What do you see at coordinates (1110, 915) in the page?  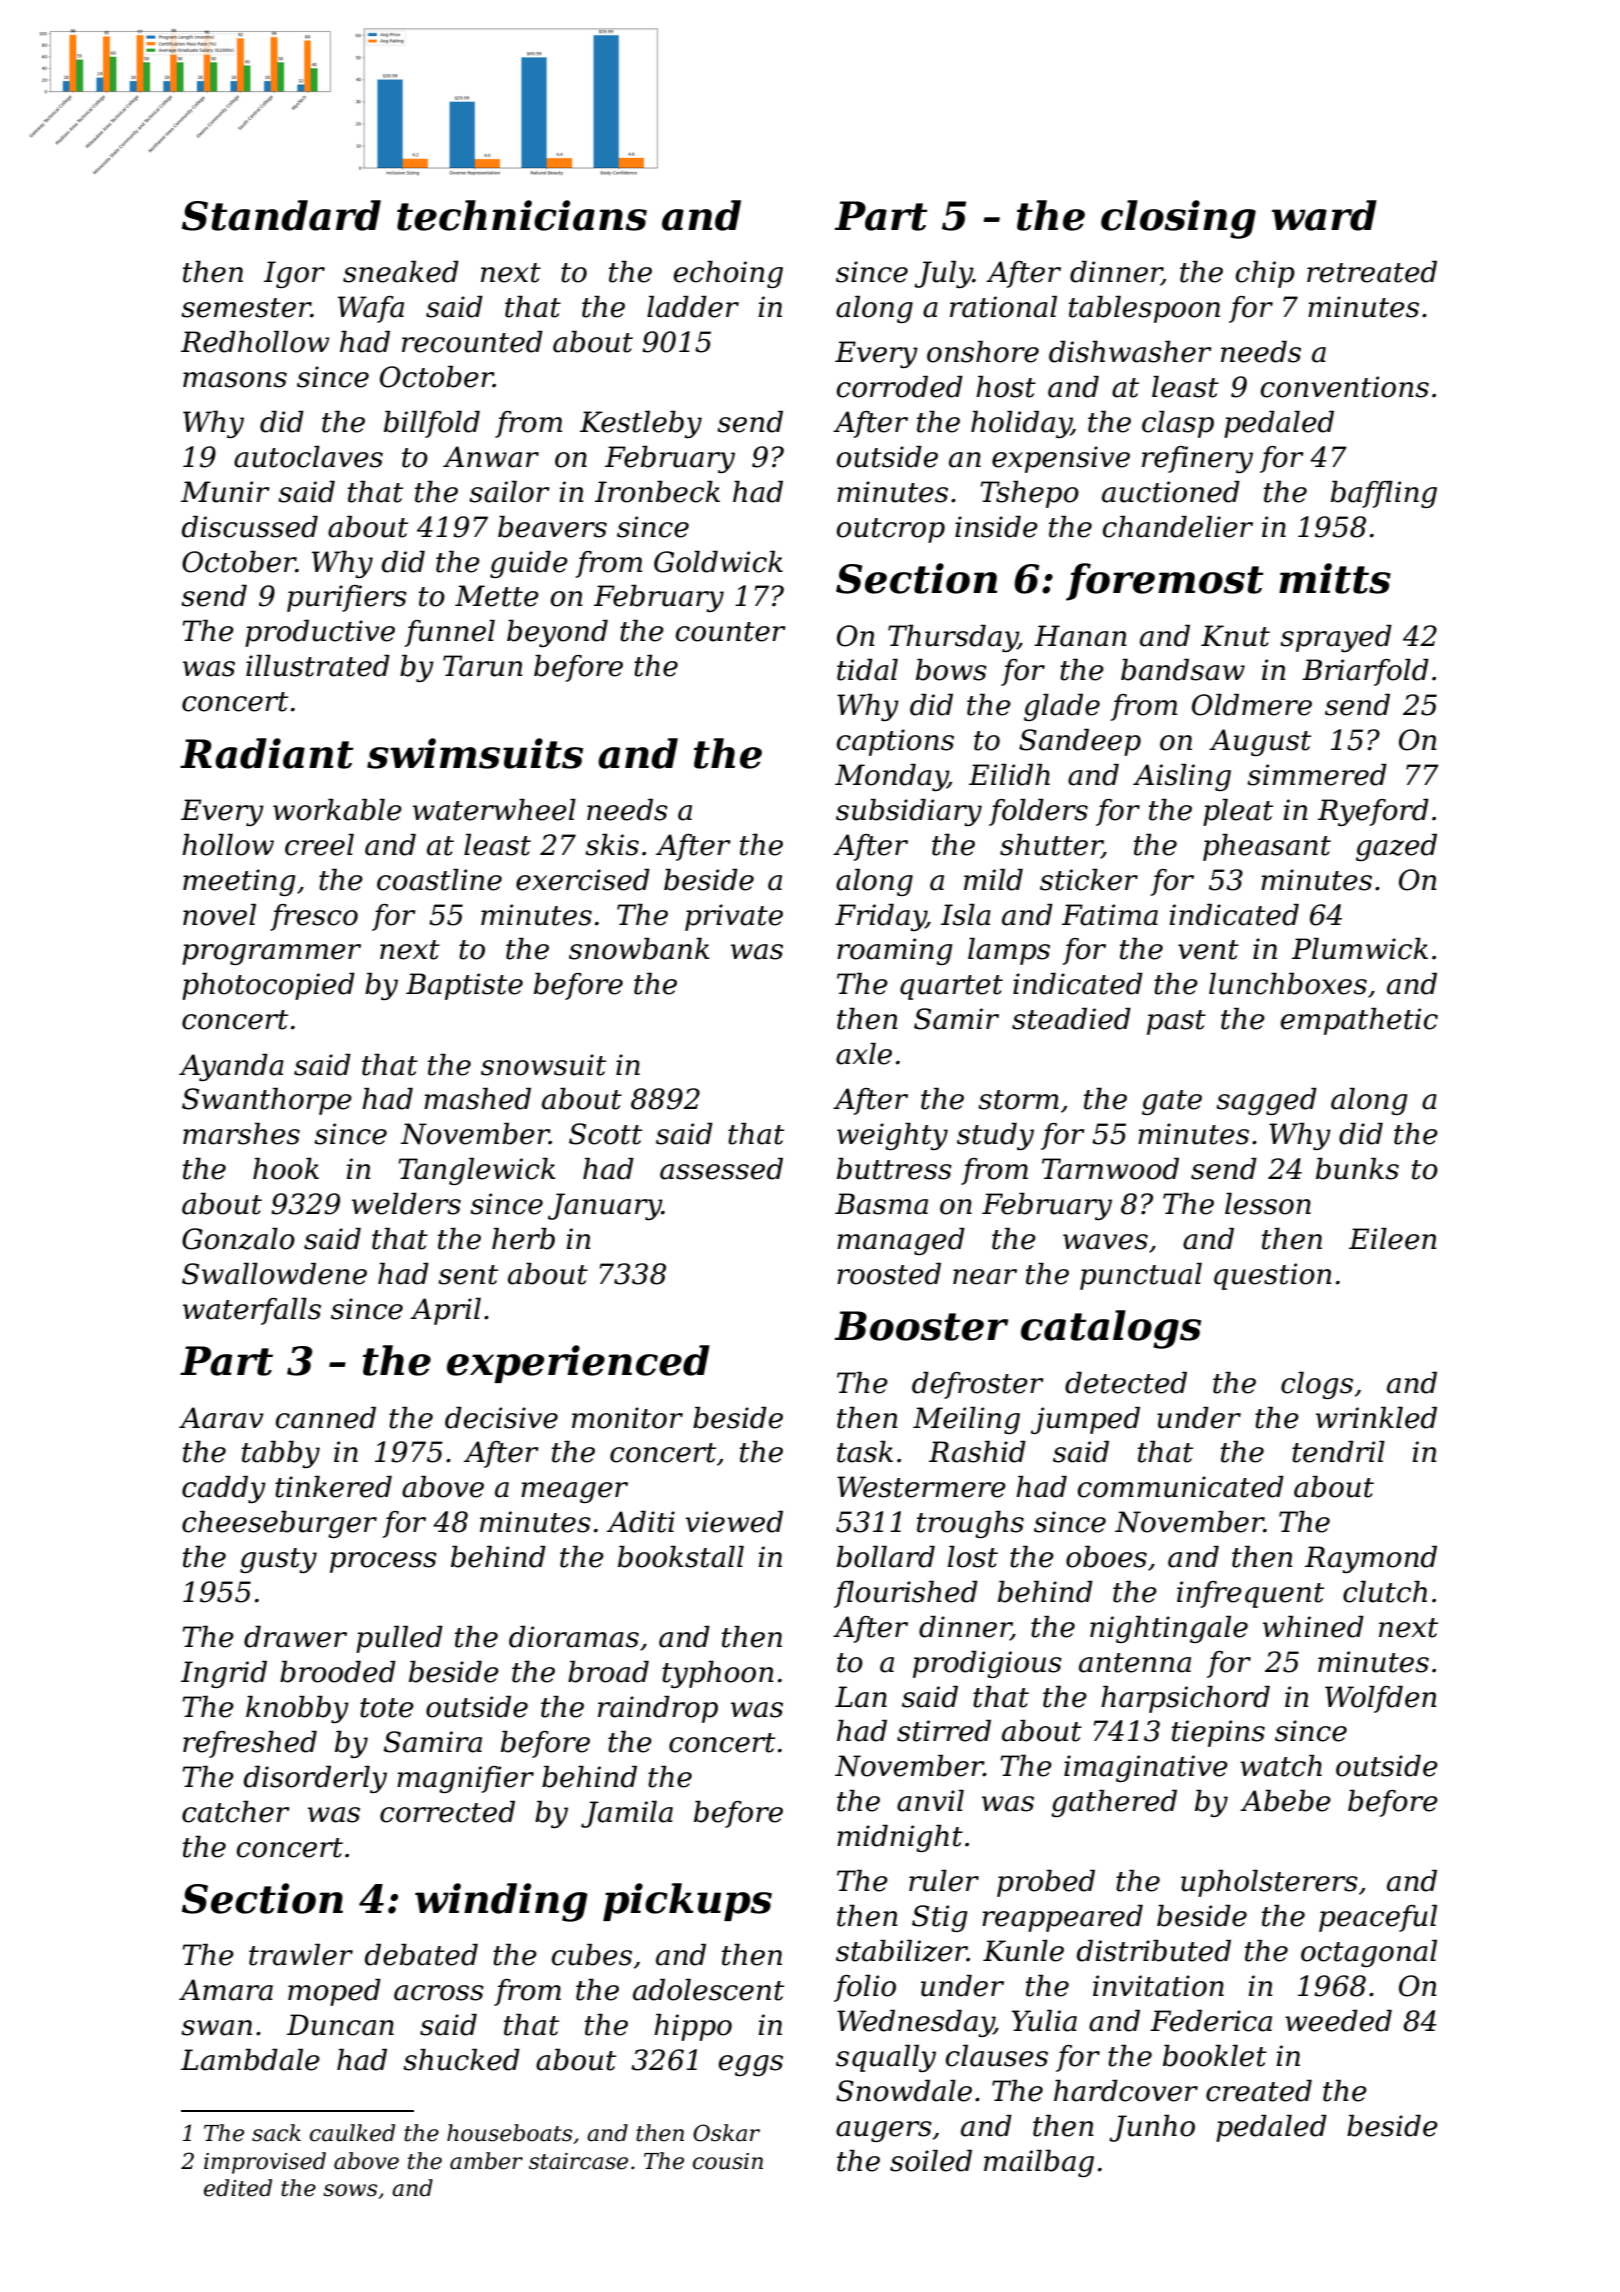 I see `Fatima` at bounding box center [1110, 915].
